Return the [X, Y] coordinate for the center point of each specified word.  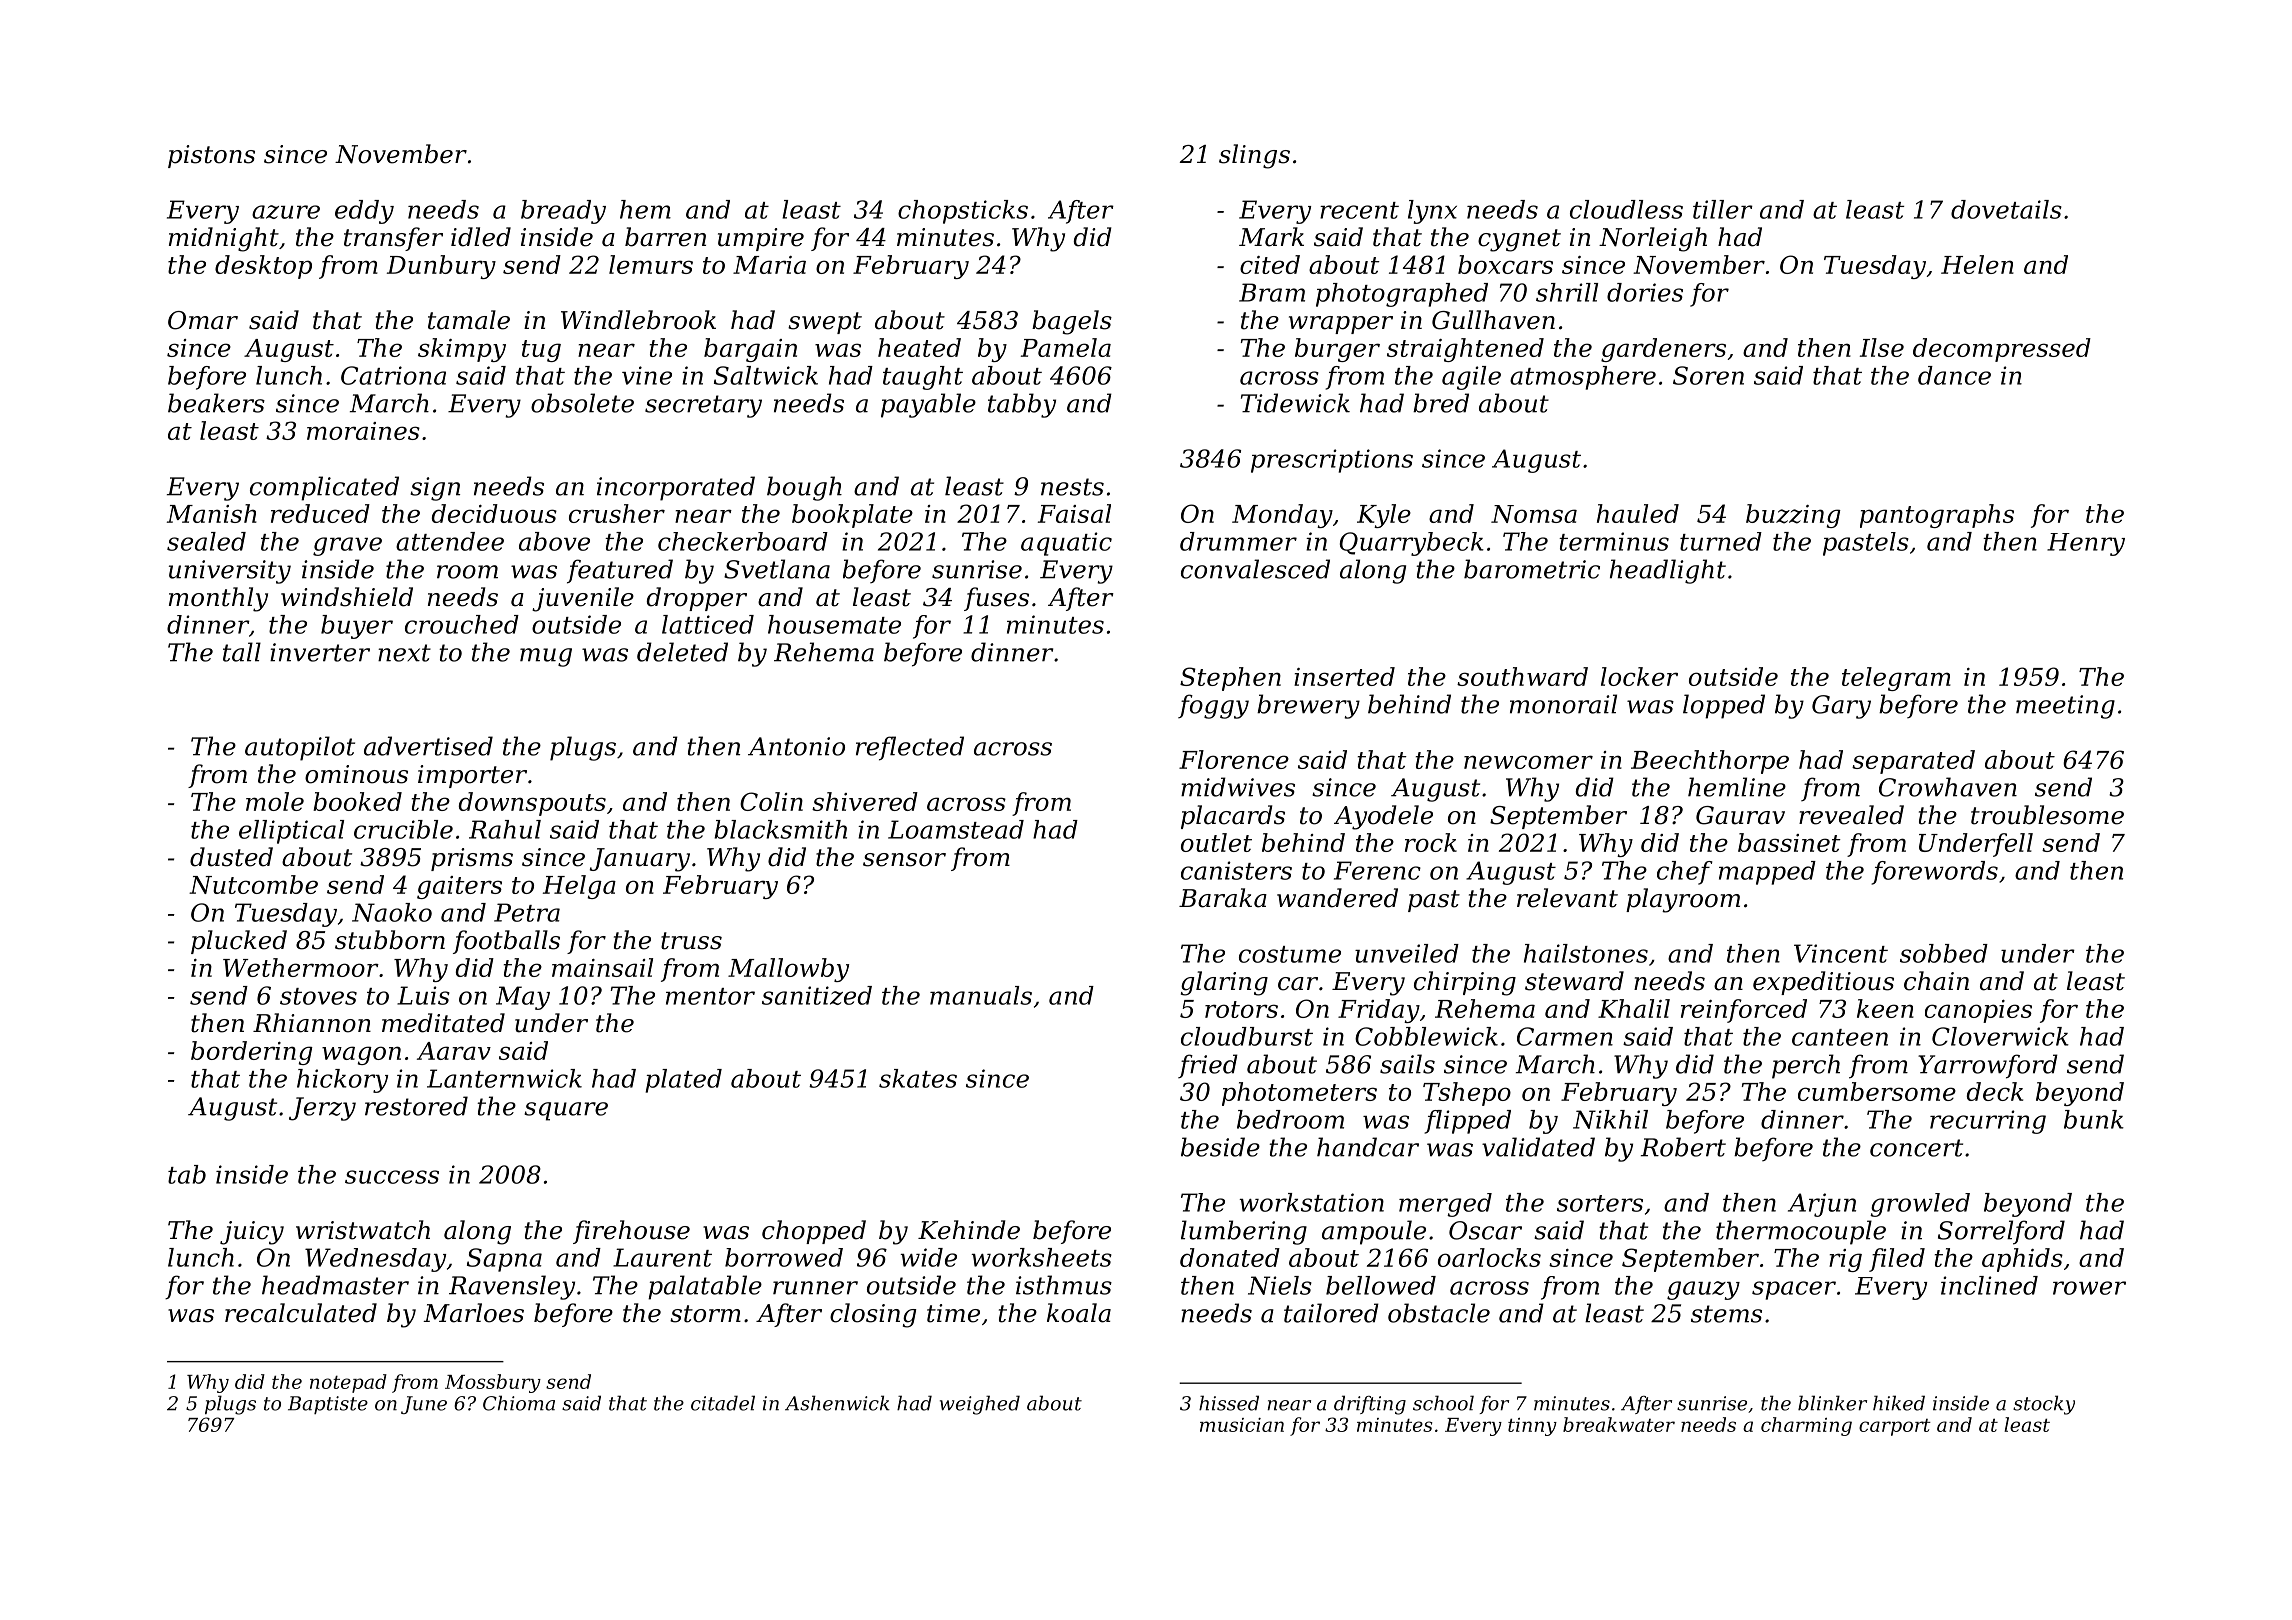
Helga [579, 887]
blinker [1832, 1403]
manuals [981, 995]
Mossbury [493, 1383]
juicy [252, 1233]
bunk [2094, 1119]
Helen [1977, 264]
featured [620, 571]
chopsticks [963, 212]
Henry [2086, 544]
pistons [211, 156]
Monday [1282, 516]
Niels [1280, 1285]
